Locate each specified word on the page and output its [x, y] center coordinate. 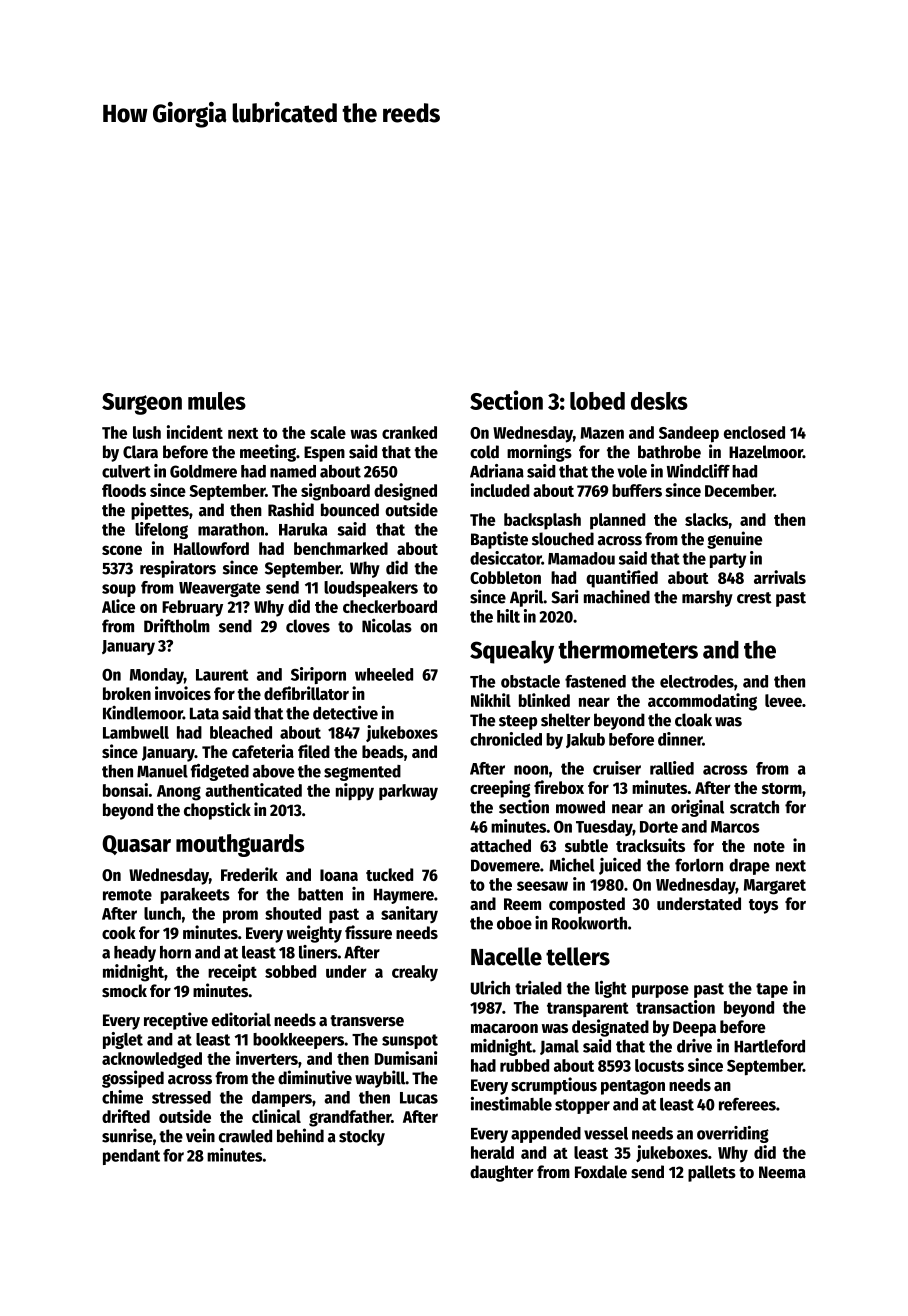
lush [147, 432]
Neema [782, 1172]
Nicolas [387, 625]
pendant [131, 1157]
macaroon [504, 1028]
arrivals [780, 577]
